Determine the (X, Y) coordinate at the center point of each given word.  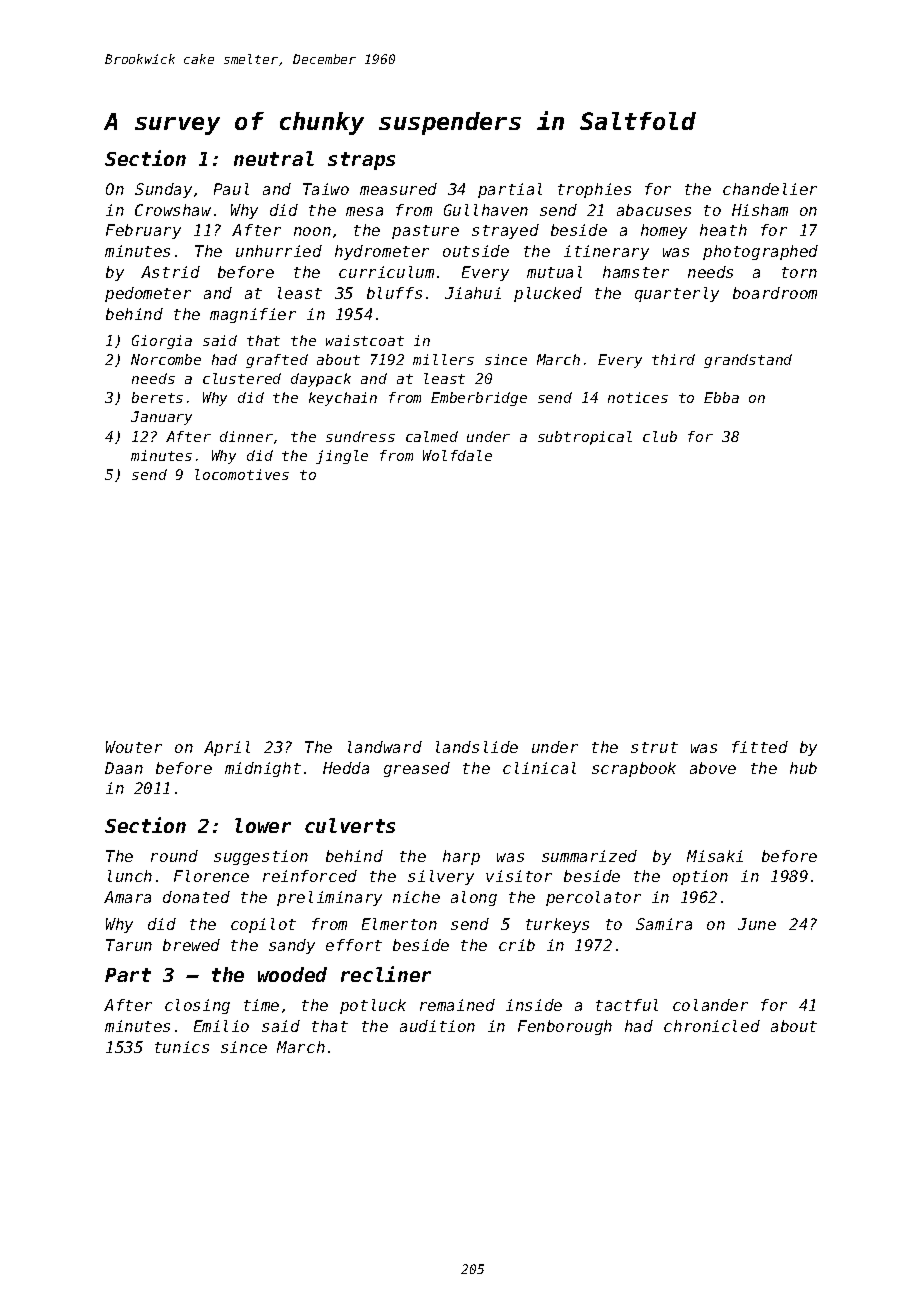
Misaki (715, 856)
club (660, 436)
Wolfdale (457, 455)
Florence (211, 876)
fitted (760, 747)
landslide (477, 747)
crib (517, 945)
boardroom (775, 293)
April (227, 748)
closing (197, 1006)
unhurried (279, 251)
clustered (242, 378)
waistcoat (365, 340)
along (474, 898)
